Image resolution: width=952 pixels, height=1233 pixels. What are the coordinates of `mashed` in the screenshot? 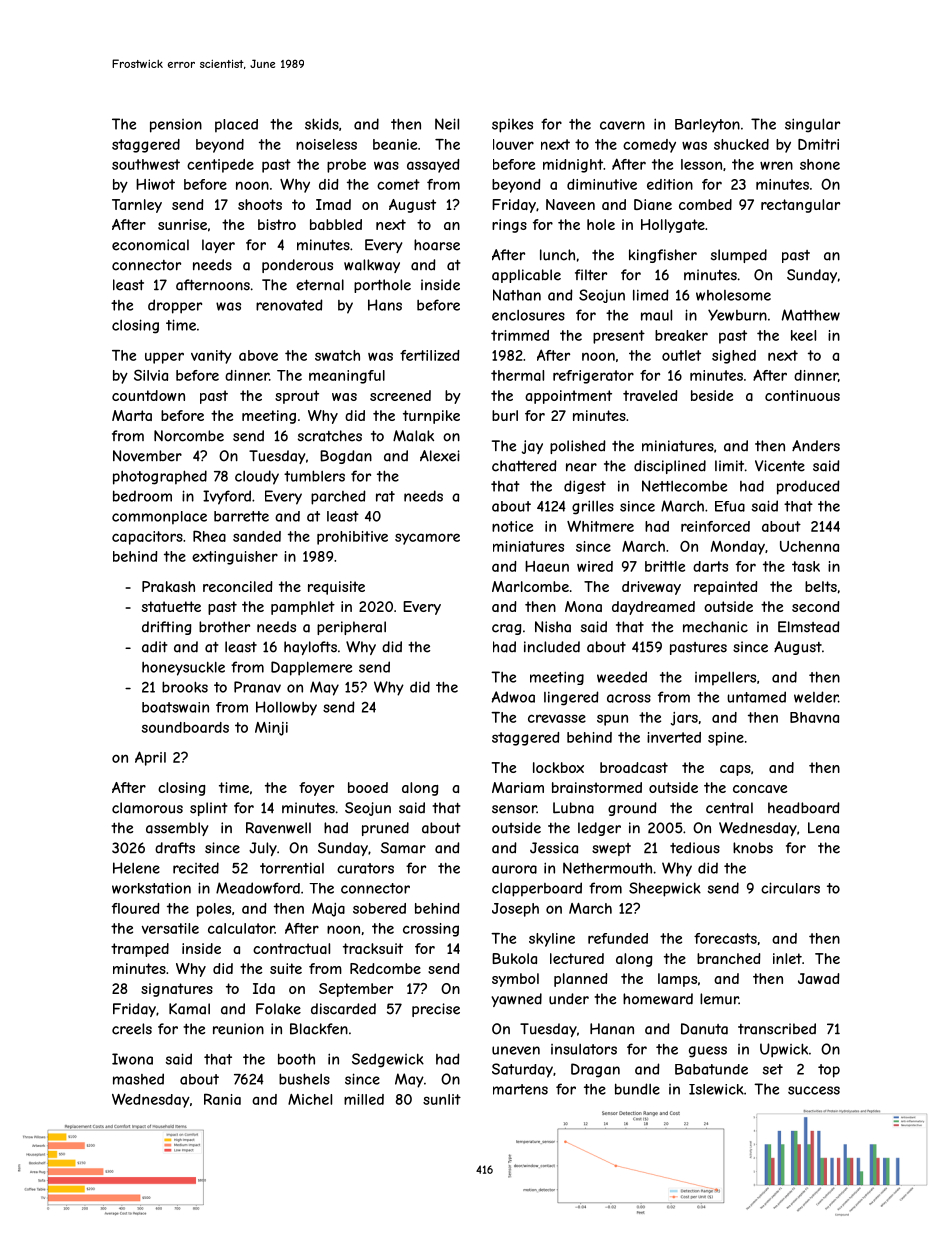 It's located at (138, 1079).
